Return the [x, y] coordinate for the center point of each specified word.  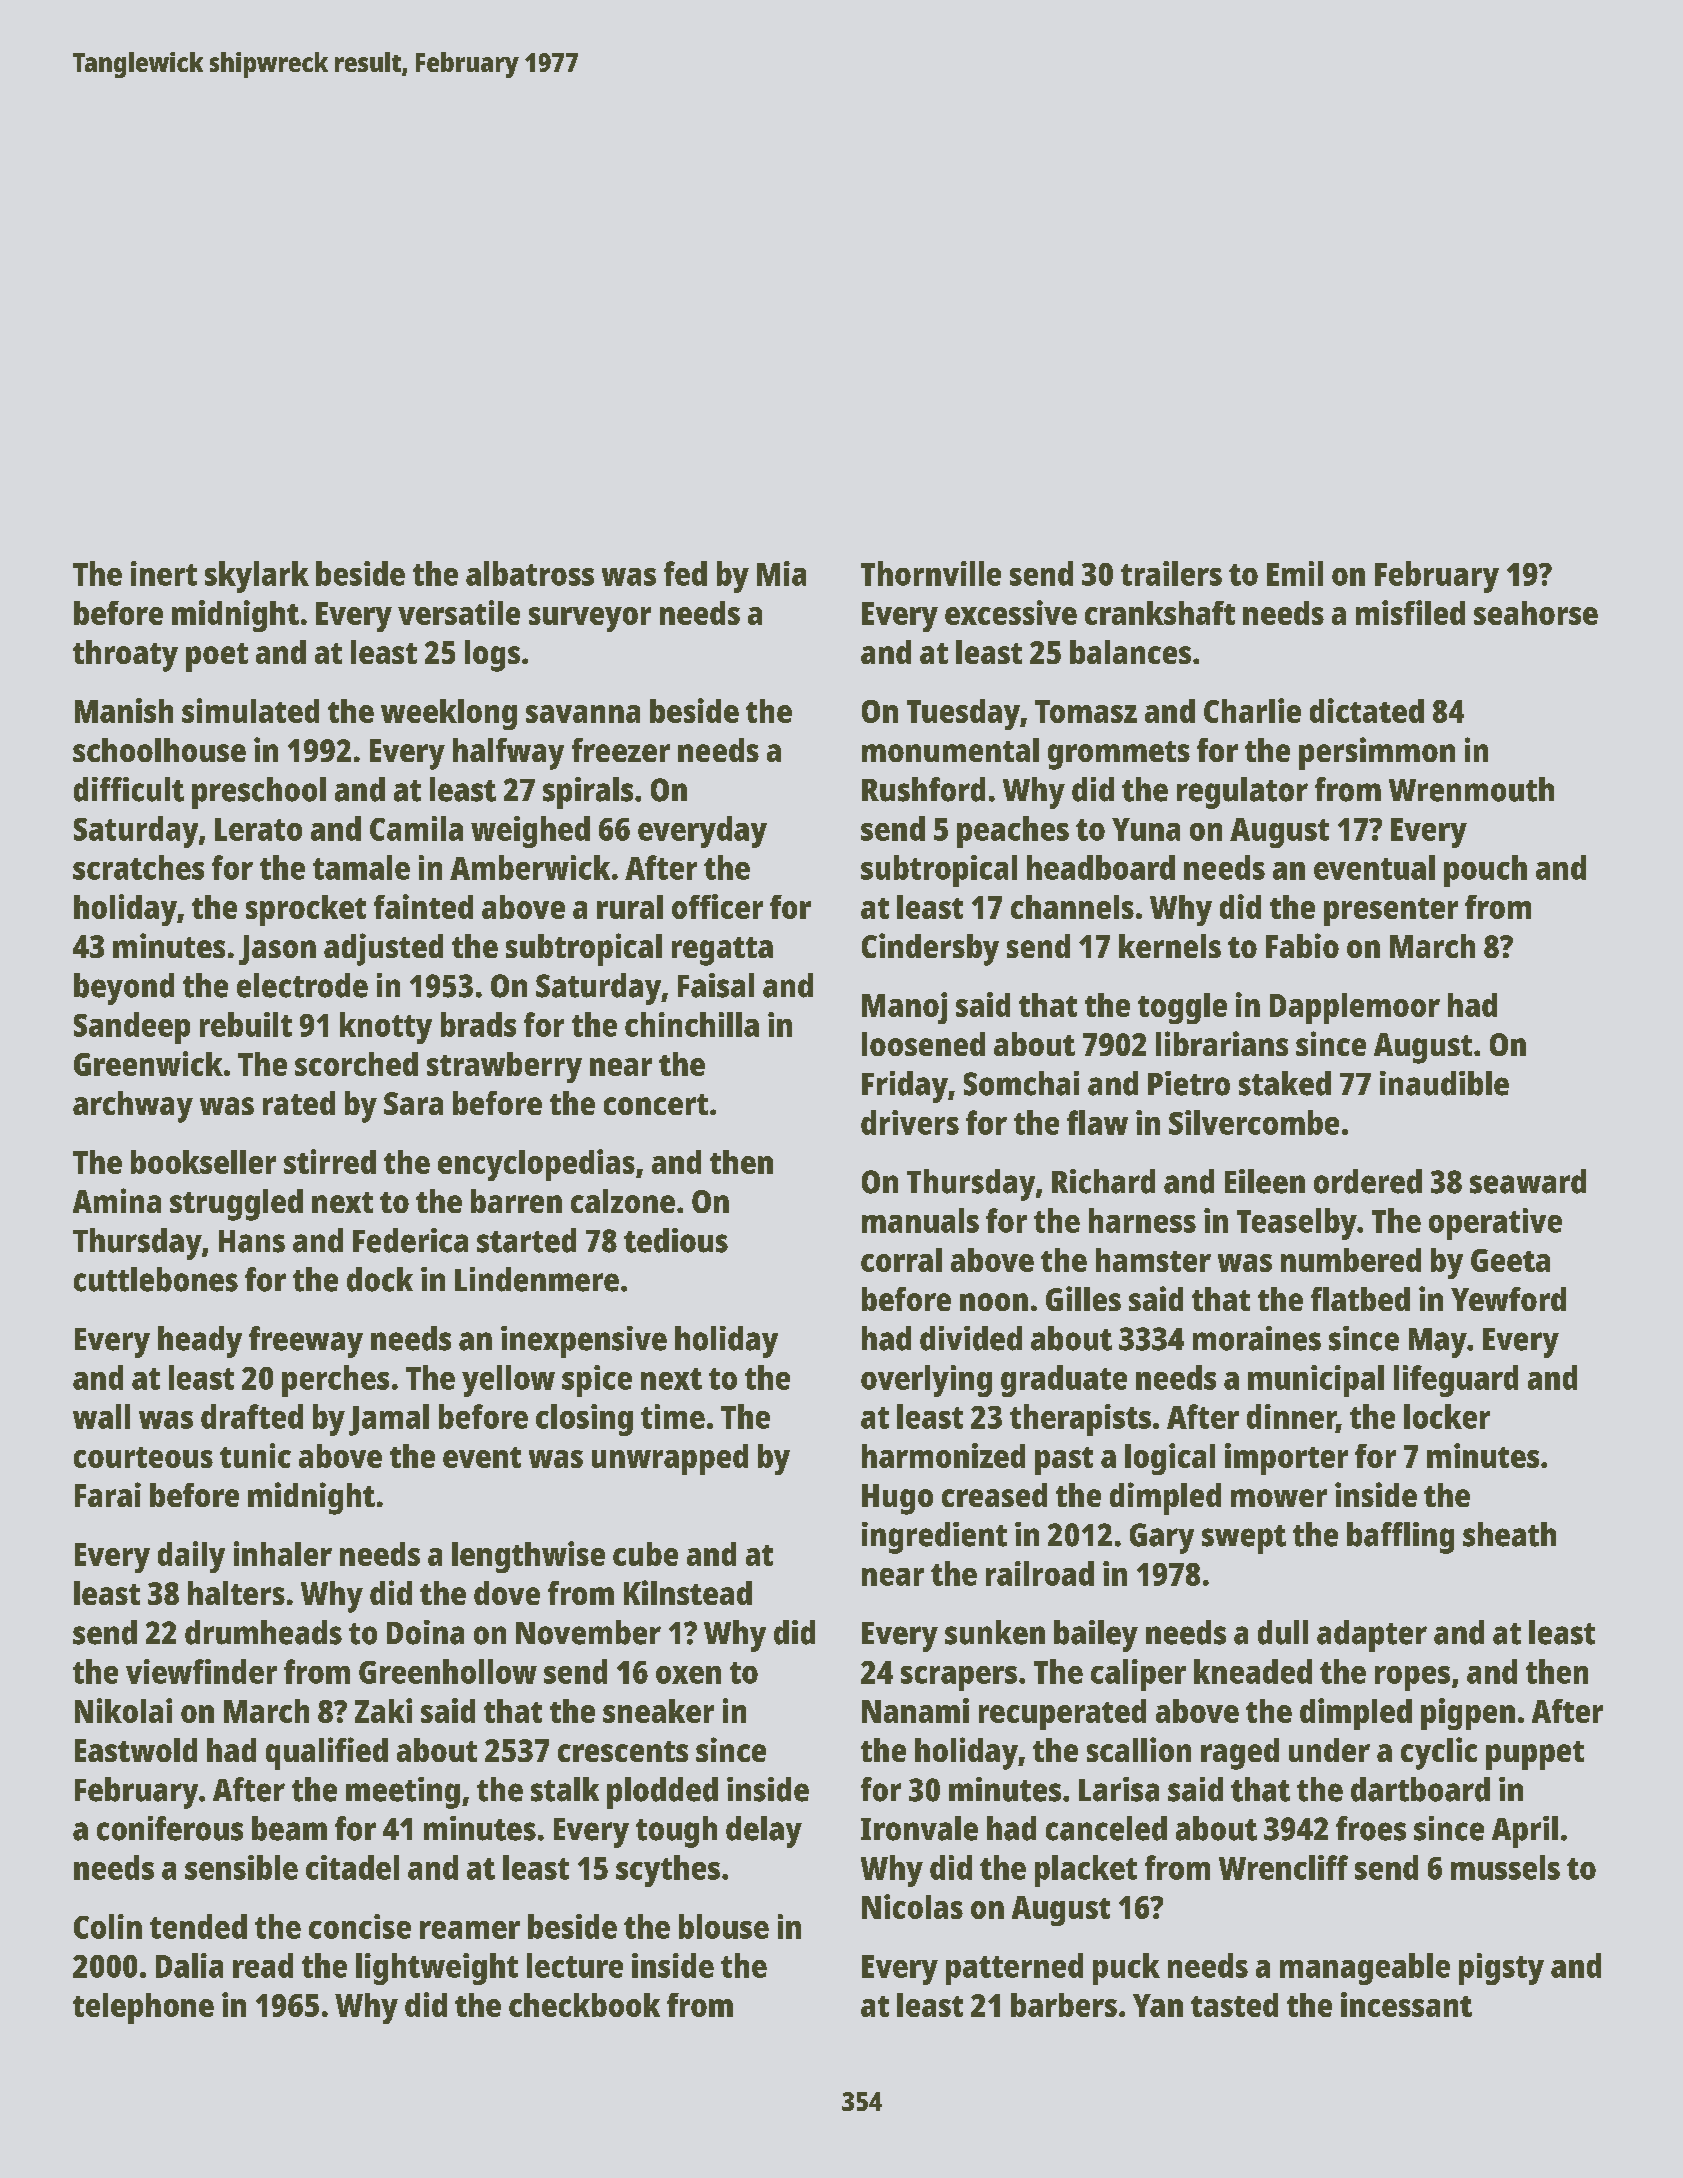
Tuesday [963, 714]
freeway [306, 1342]
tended [198, 1926]
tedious [676, 1240]
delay [764, 1832]
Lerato [258, 829]
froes [1371, 1828]
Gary [1162, 1538]
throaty [125, 656]
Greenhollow [448, 1671]
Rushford [923, 789]
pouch [1485, 871]
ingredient [934, 1538]
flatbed [1360, 1299]
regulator [1242, 793]
